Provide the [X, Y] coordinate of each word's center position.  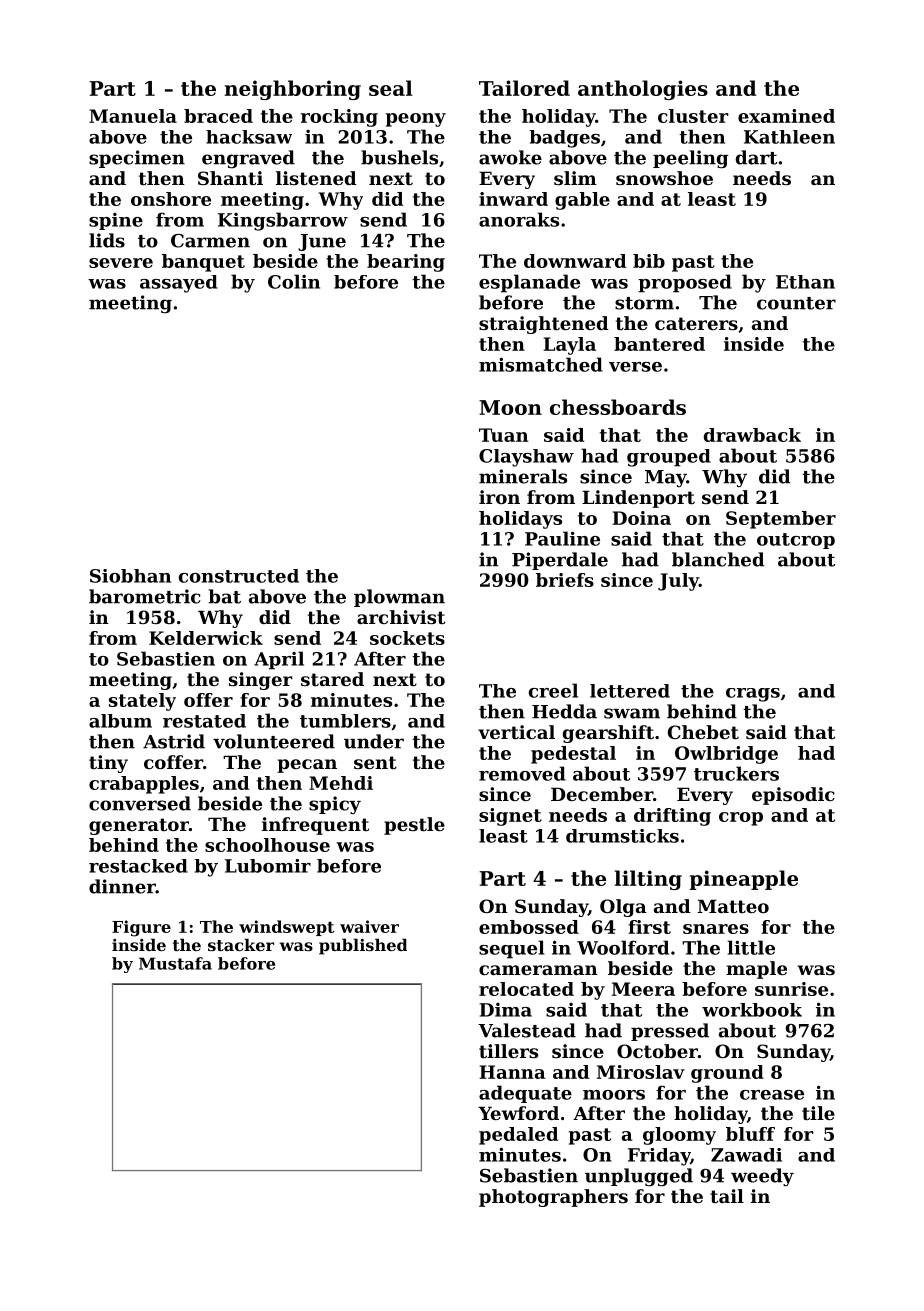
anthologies [643, 90]
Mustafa [175, 963]
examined [786, 116]
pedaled [518, 1136]
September [781, 520]
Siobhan [130, 576]
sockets [407, 638]
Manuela [133, 116]
